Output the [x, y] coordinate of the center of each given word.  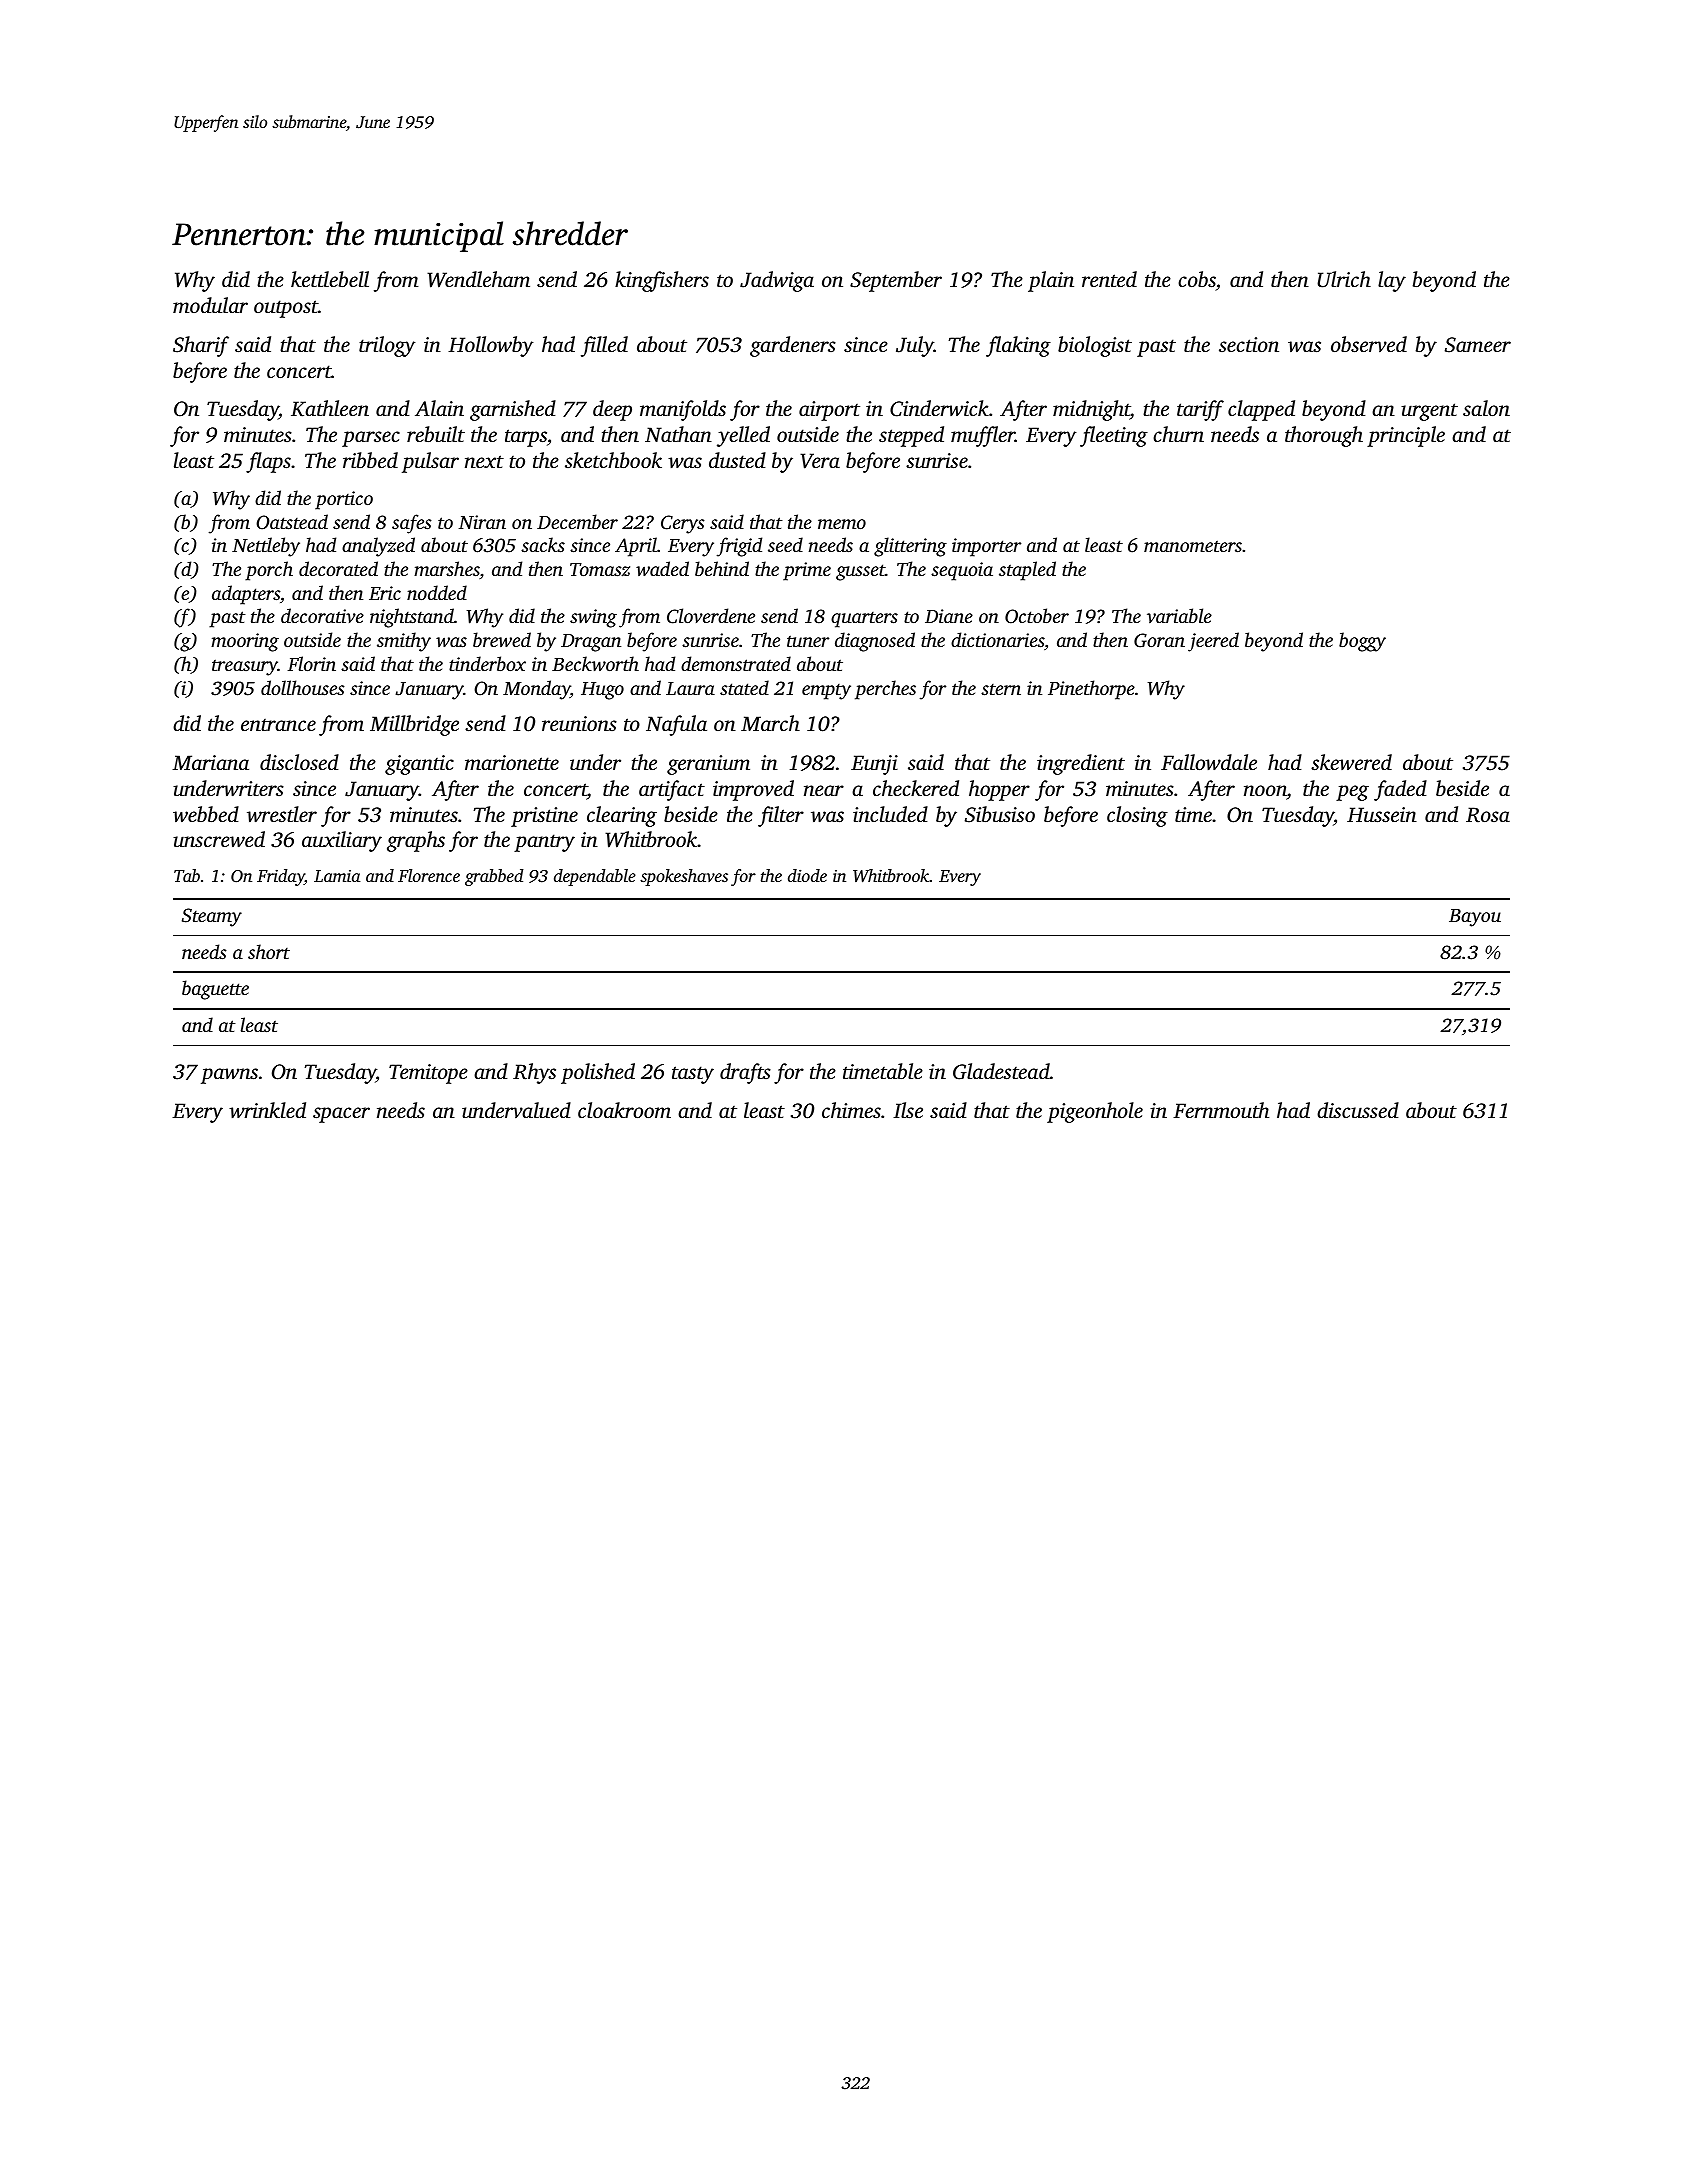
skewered [1351, 762]
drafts [745, 1073]
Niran [482, 522]
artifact [672, 790]
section [1249, 344]
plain [1051, 281]
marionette [512, 762]
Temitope [428, 1074]
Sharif [201, 346]
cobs [1197, 281]
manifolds [683, 410]
